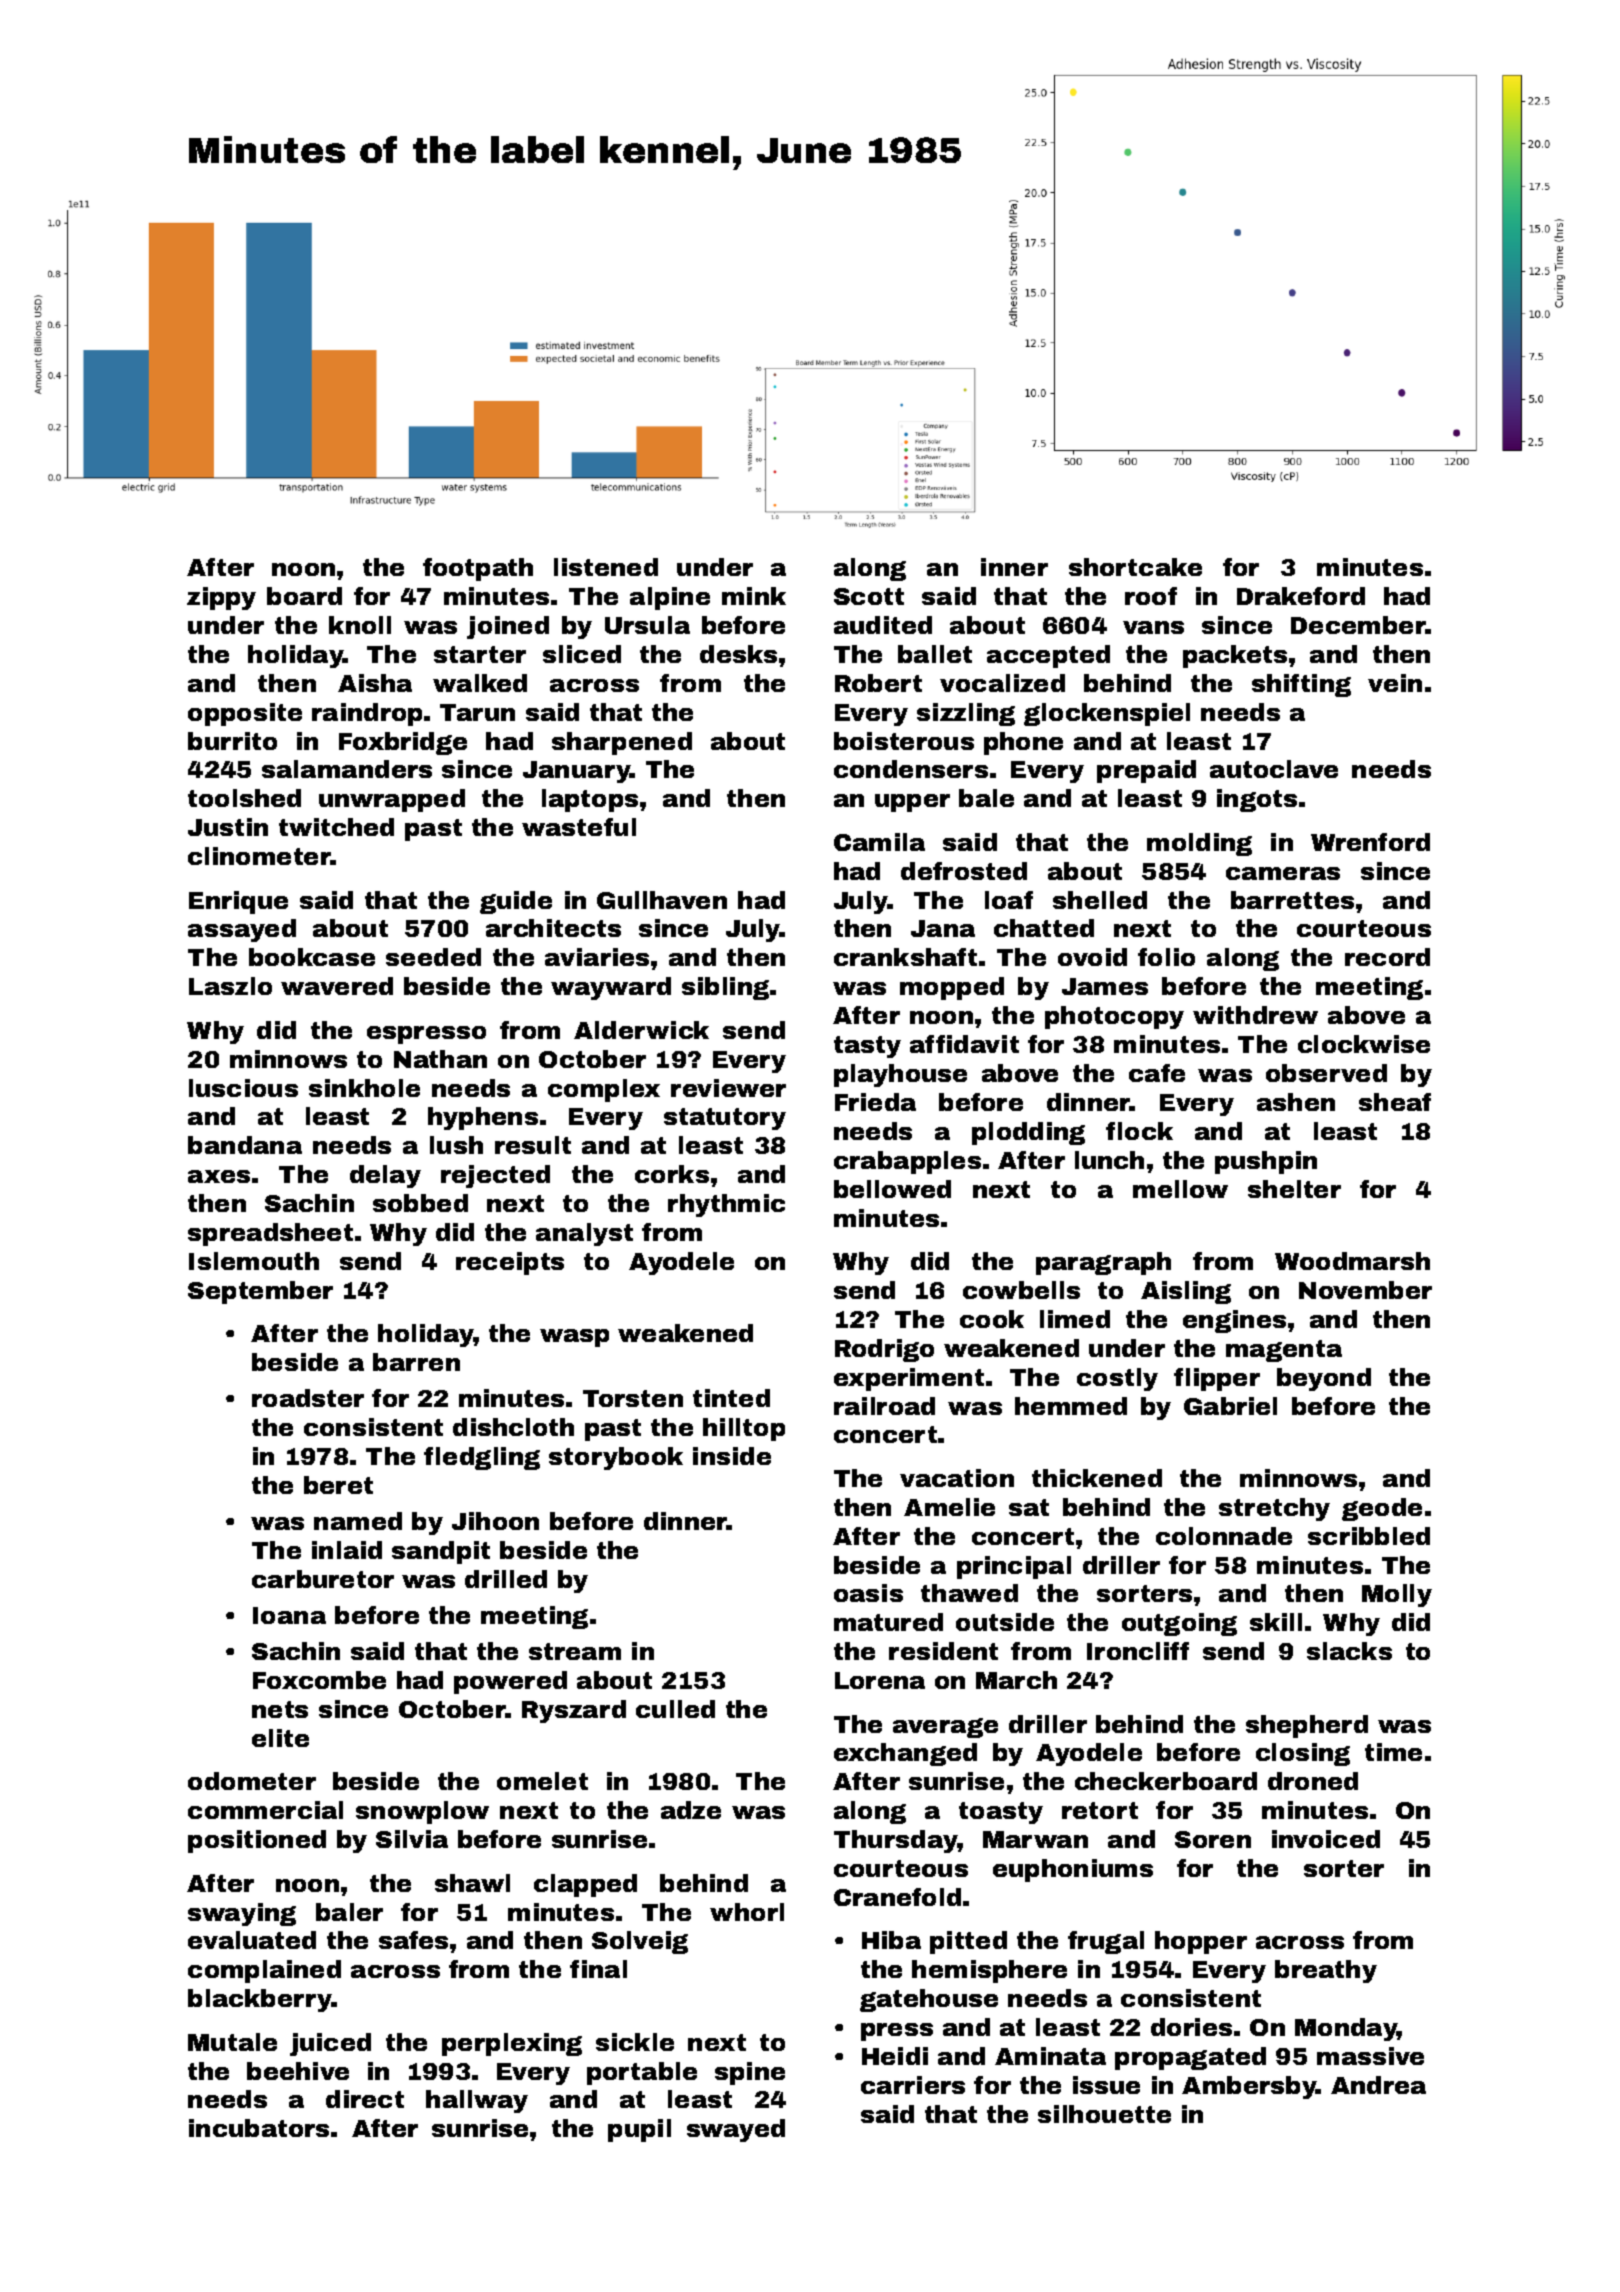 The width and height of the screenshot is (1620, 2292). I want to click on invoiced, so click(1326, 1839).
